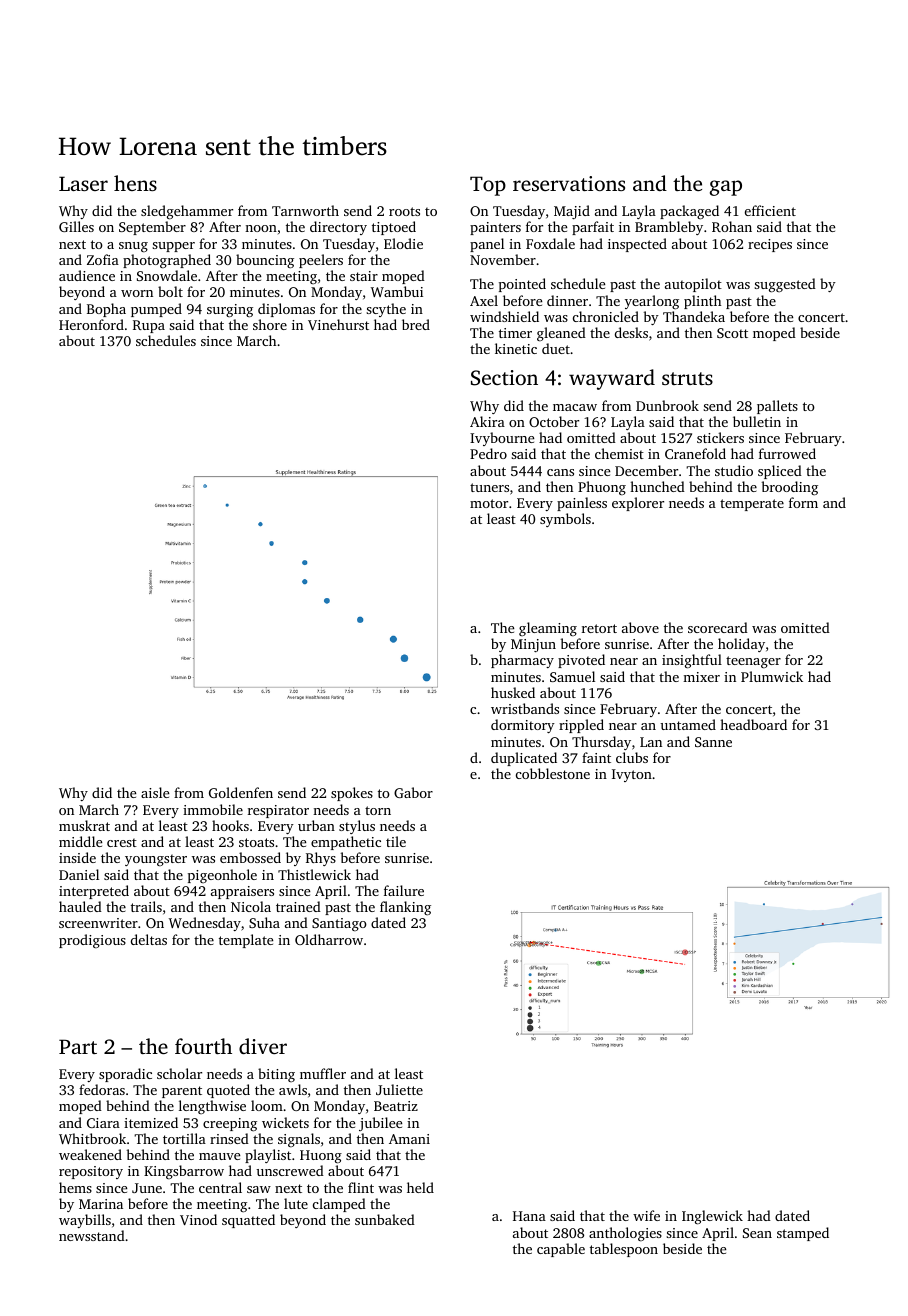  What do you see at coordinates (133, 247) in the screenshot?
I see `snug` at bounding box center [133, 247].
